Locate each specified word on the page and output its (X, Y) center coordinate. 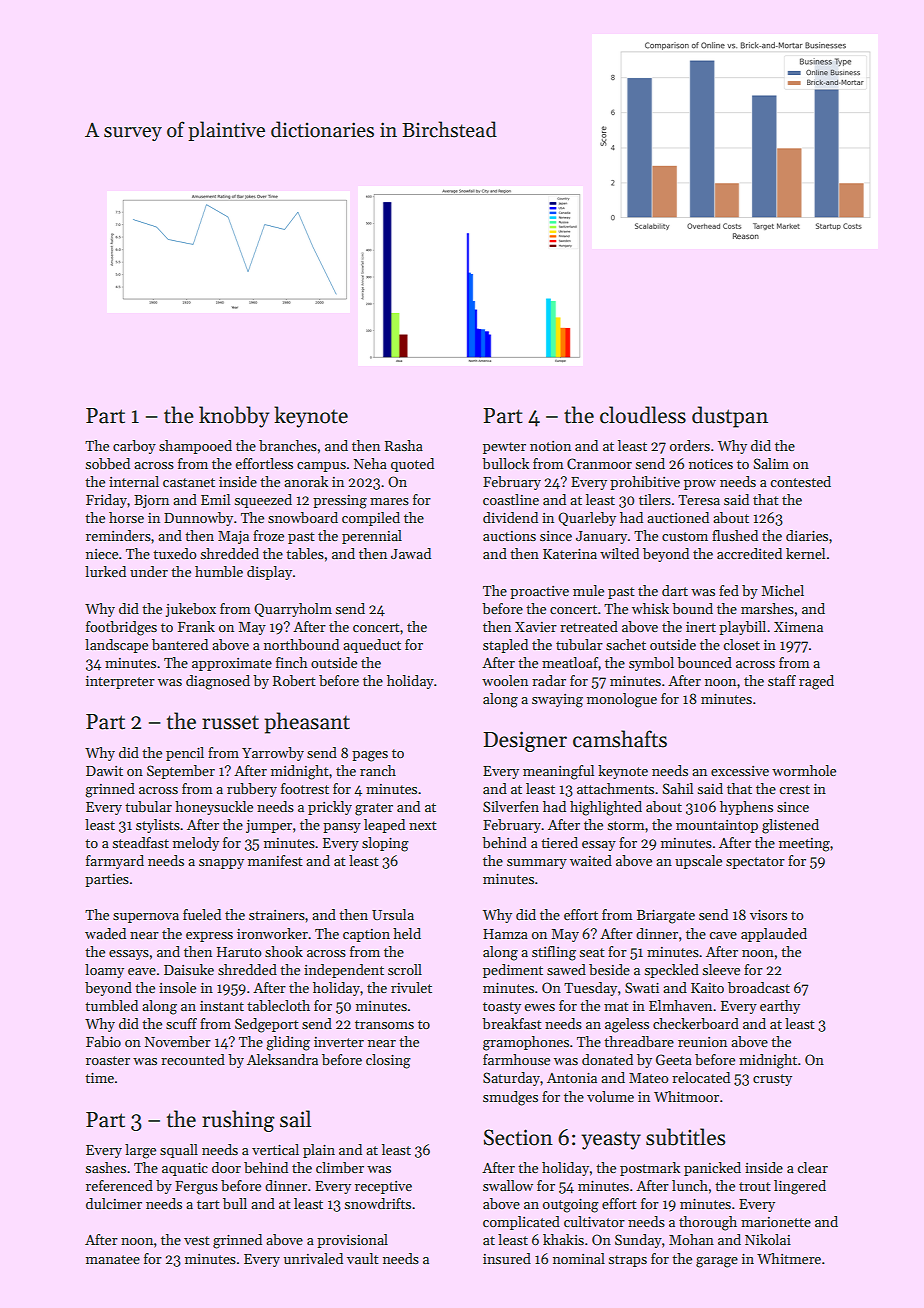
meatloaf (570, 662)
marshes (767, 608)
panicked (712, 1169)
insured (507, 1258)
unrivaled (313, 1258)
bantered (180, 644)
